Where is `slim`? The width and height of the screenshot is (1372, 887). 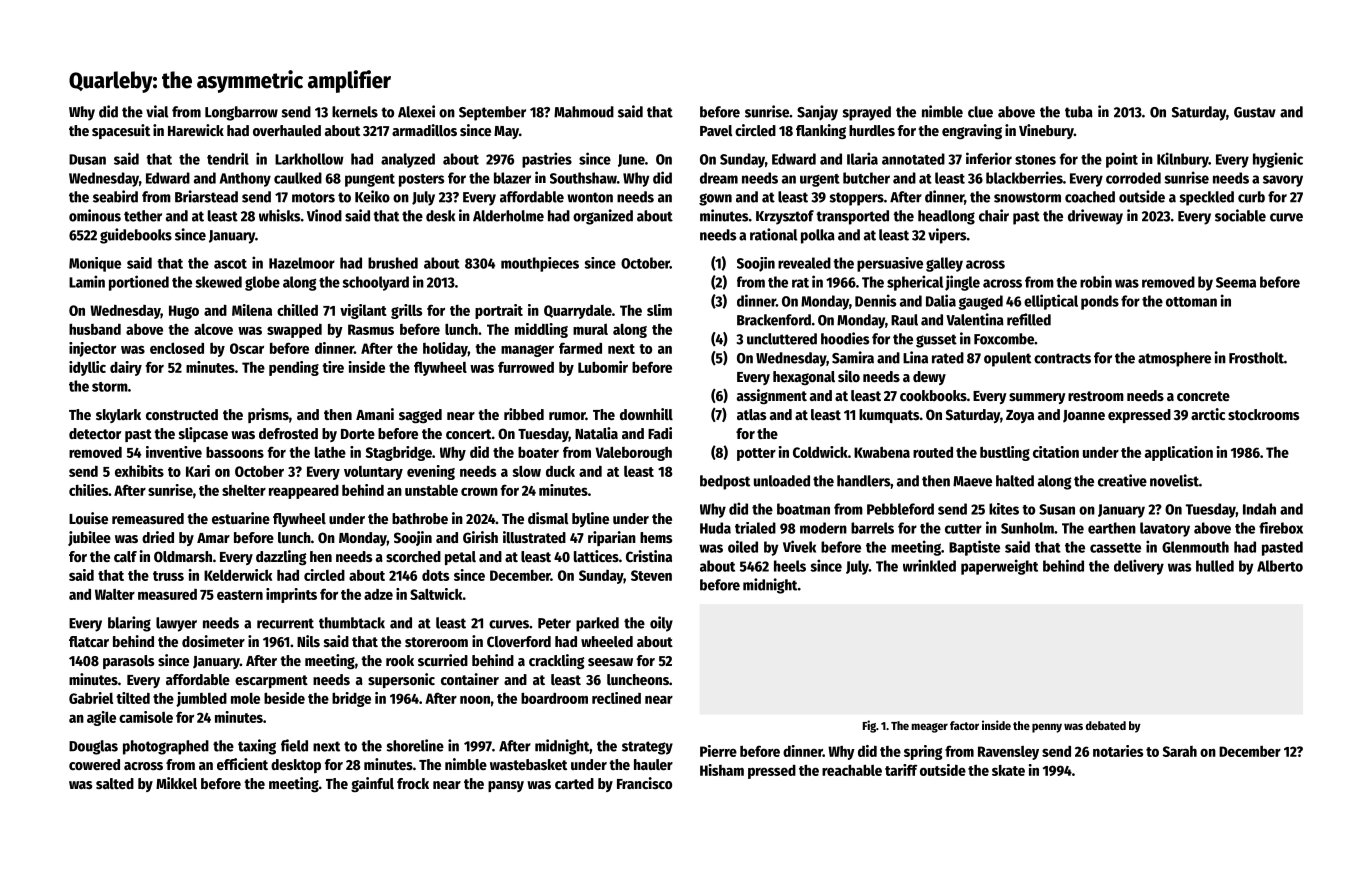
slim is located at coordinates (659, 310).
